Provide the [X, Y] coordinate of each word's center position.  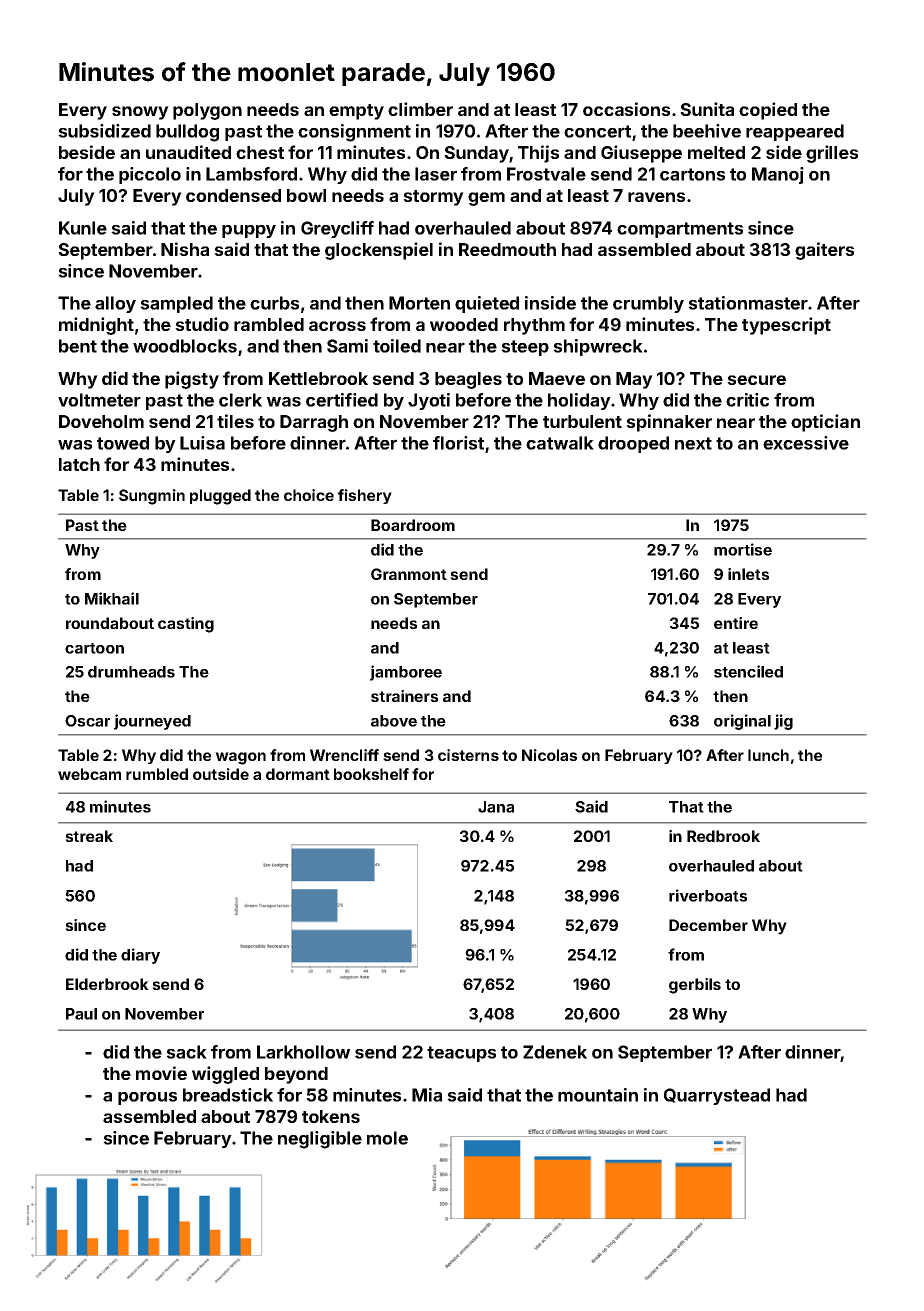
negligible [320, 1140]
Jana [496, 807]
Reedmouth [507, 249]
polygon [207, 111]
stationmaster [748, 303]
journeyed [152, 722]
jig [783, 722]
